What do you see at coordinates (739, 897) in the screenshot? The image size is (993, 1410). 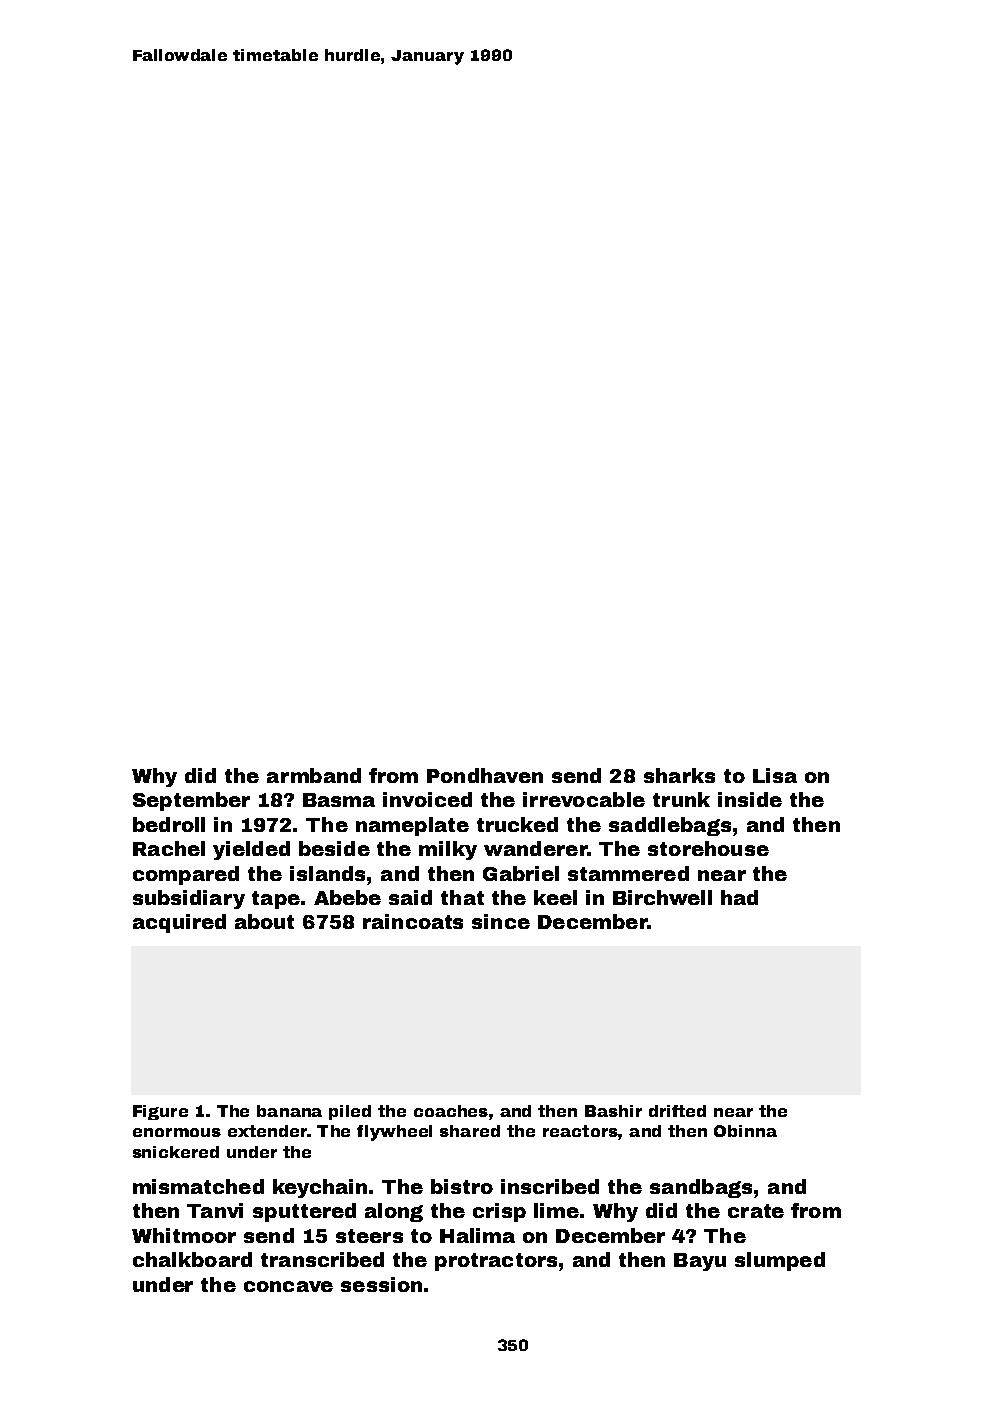 I see `had` at bounding box center [739, 897].
